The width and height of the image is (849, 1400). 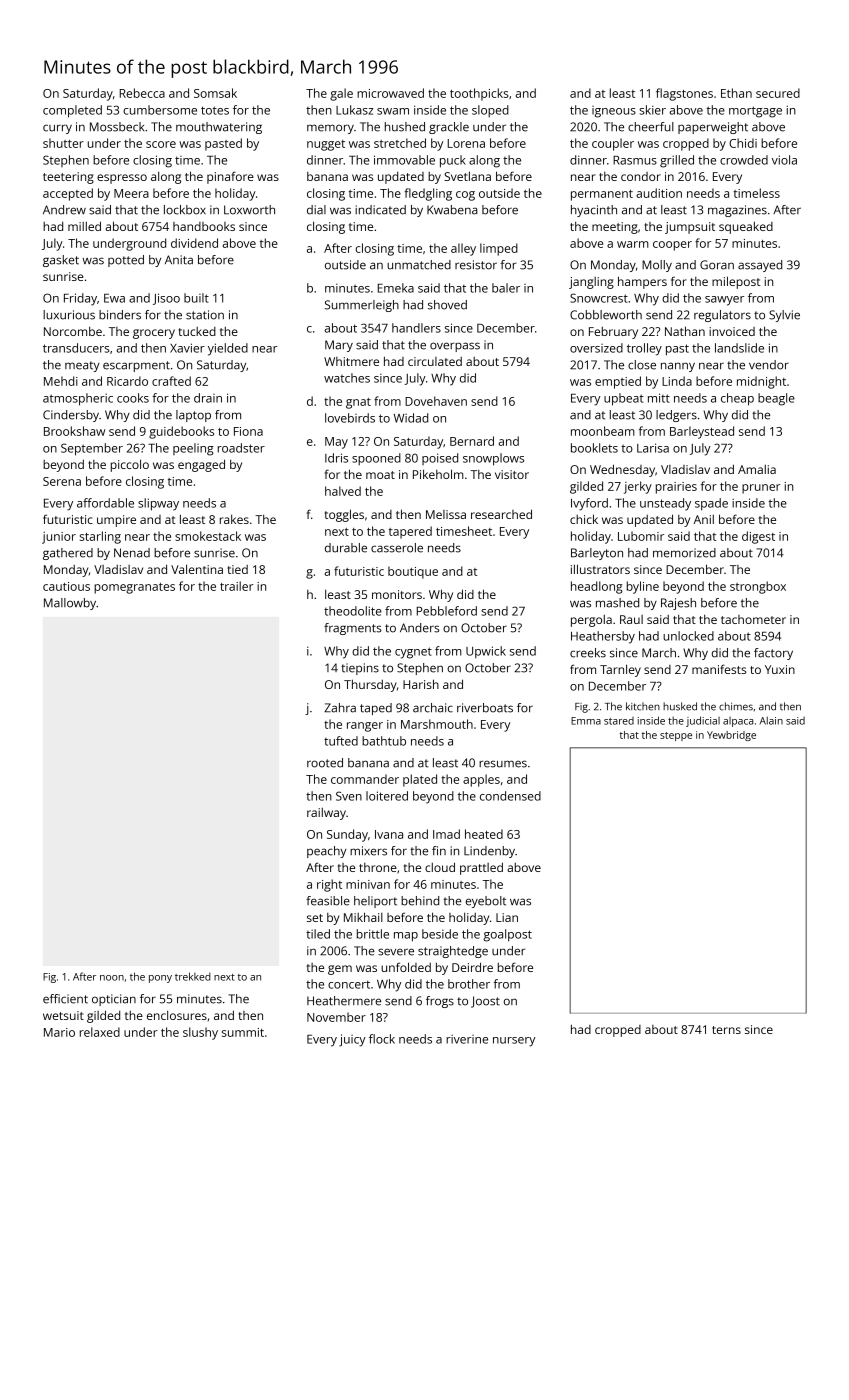 What do you see at coordinates (326, 814) in the image?
I see `railway` at bounding box center [326, 814].
